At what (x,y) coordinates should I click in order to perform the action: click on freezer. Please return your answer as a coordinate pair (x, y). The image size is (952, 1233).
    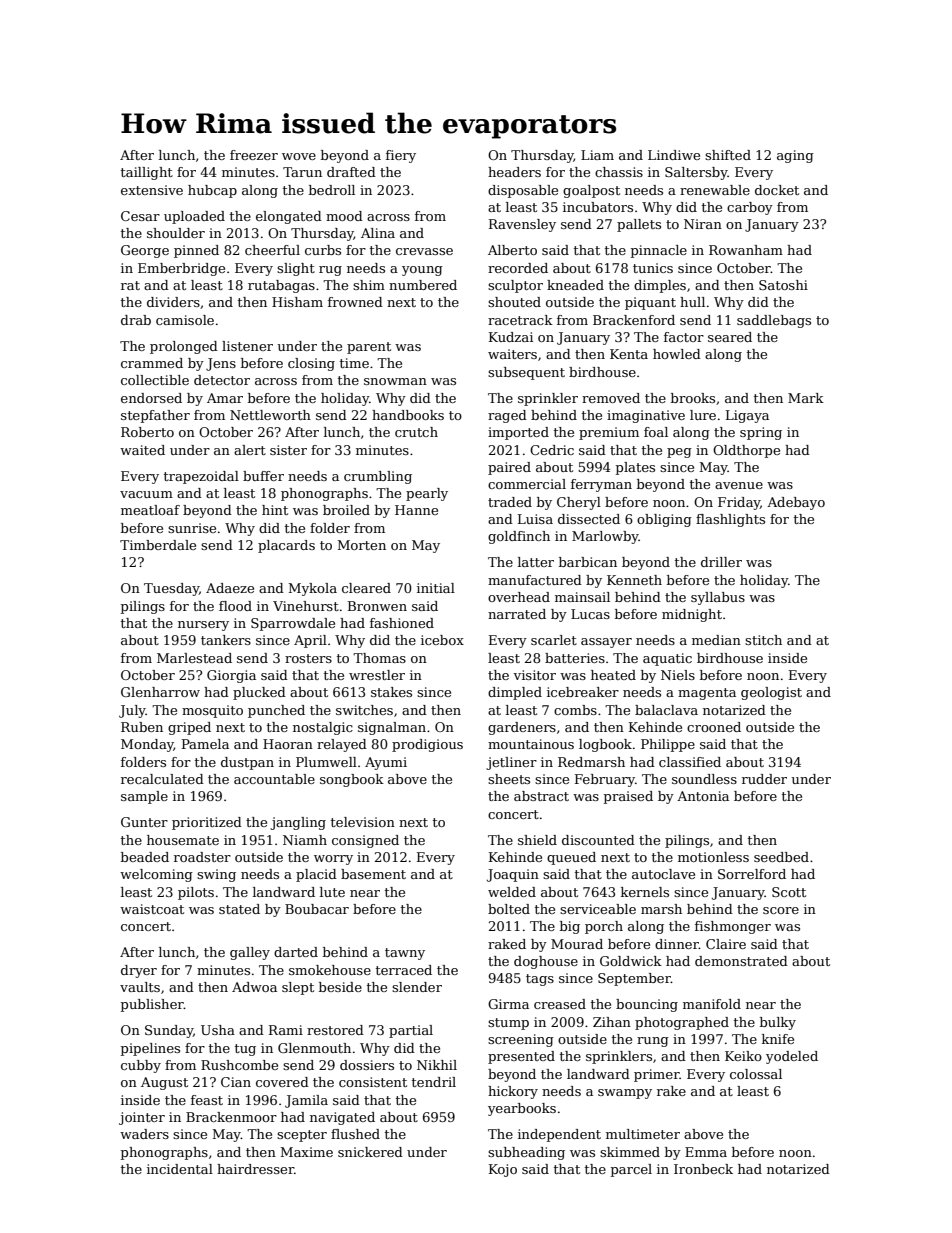
    Looking at the image, I should click on (254, 155).
